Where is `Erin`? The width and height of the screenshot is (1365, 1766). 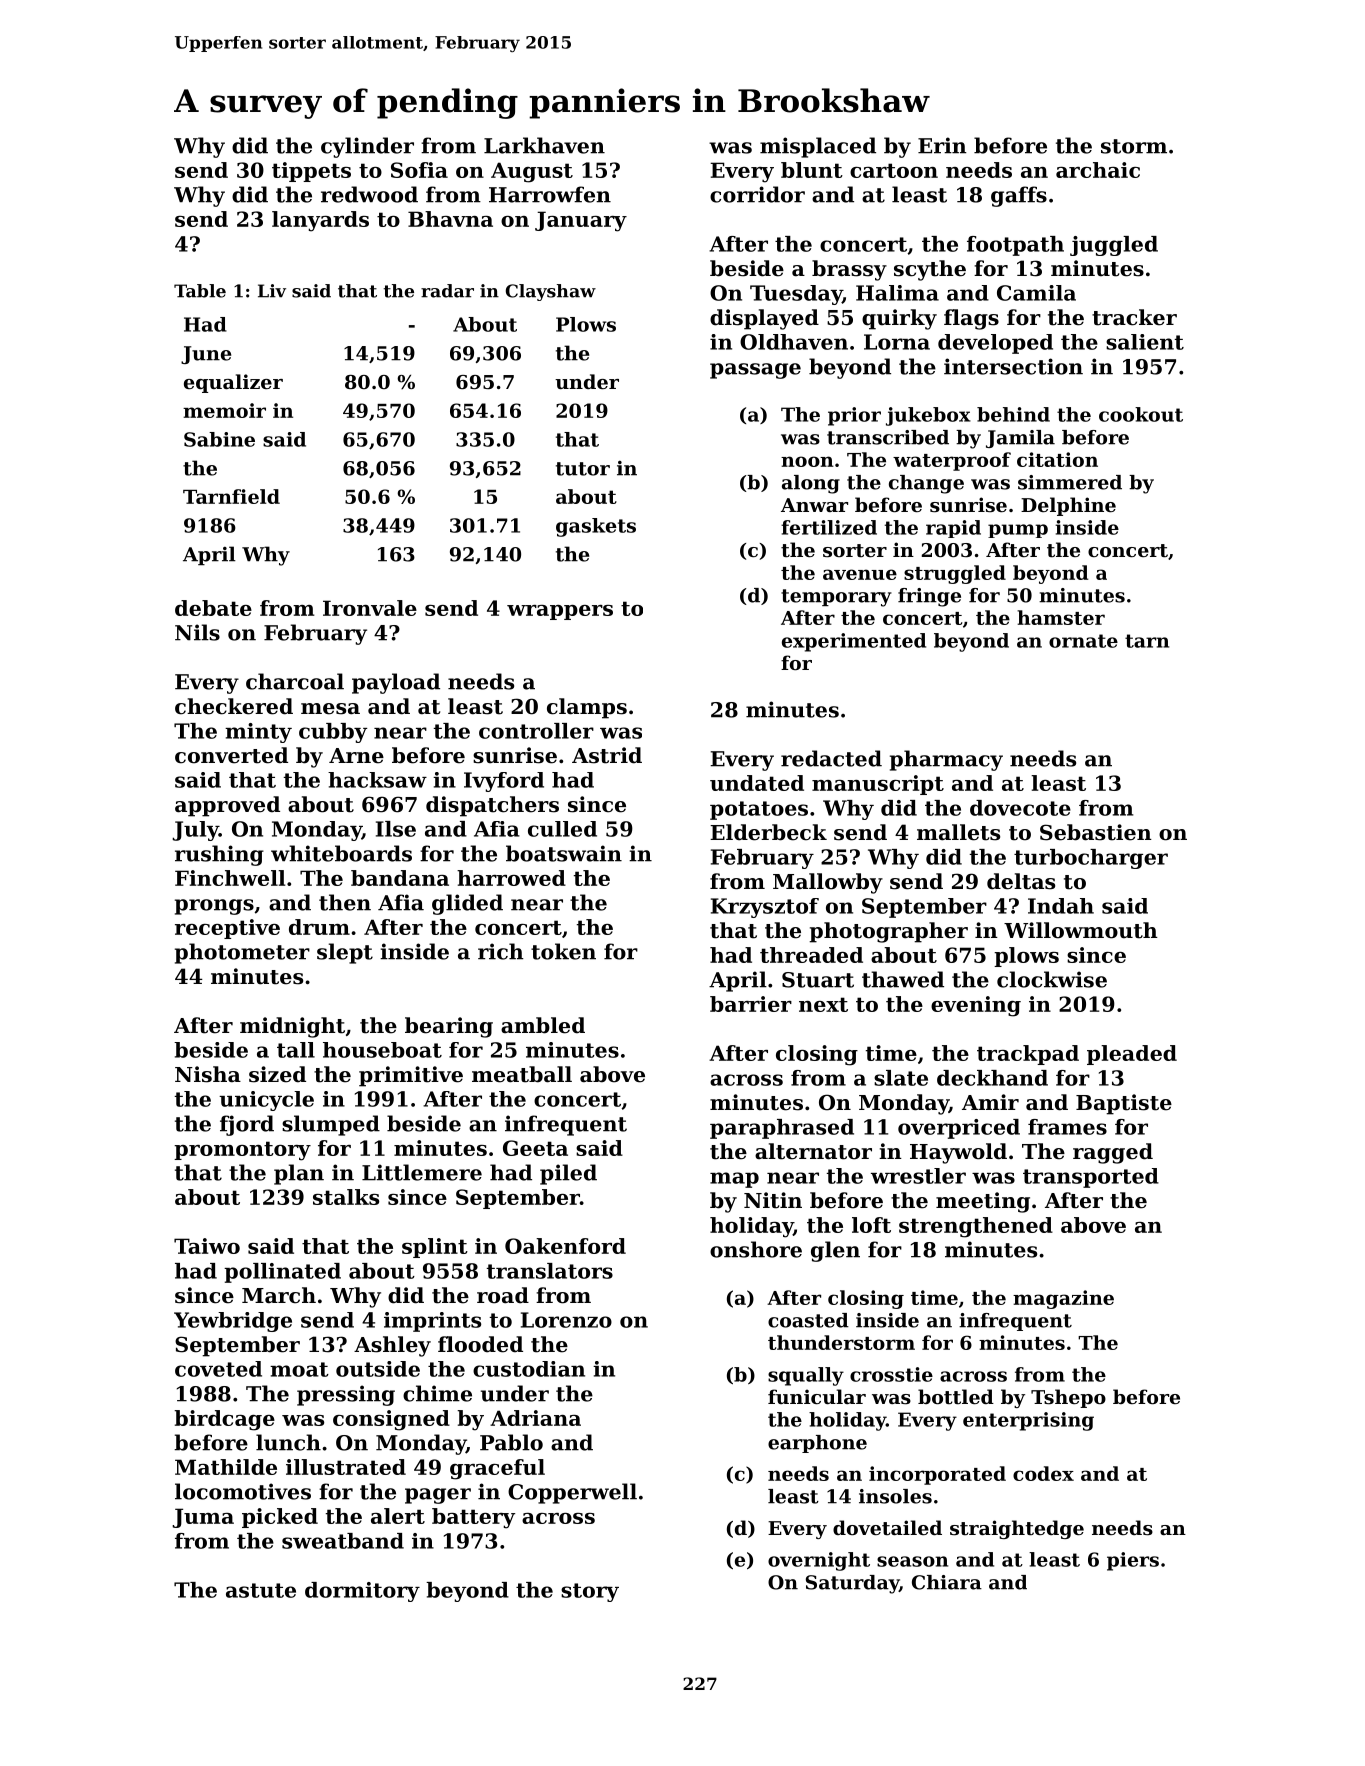 Erin is located at coordinates (942, 145).
